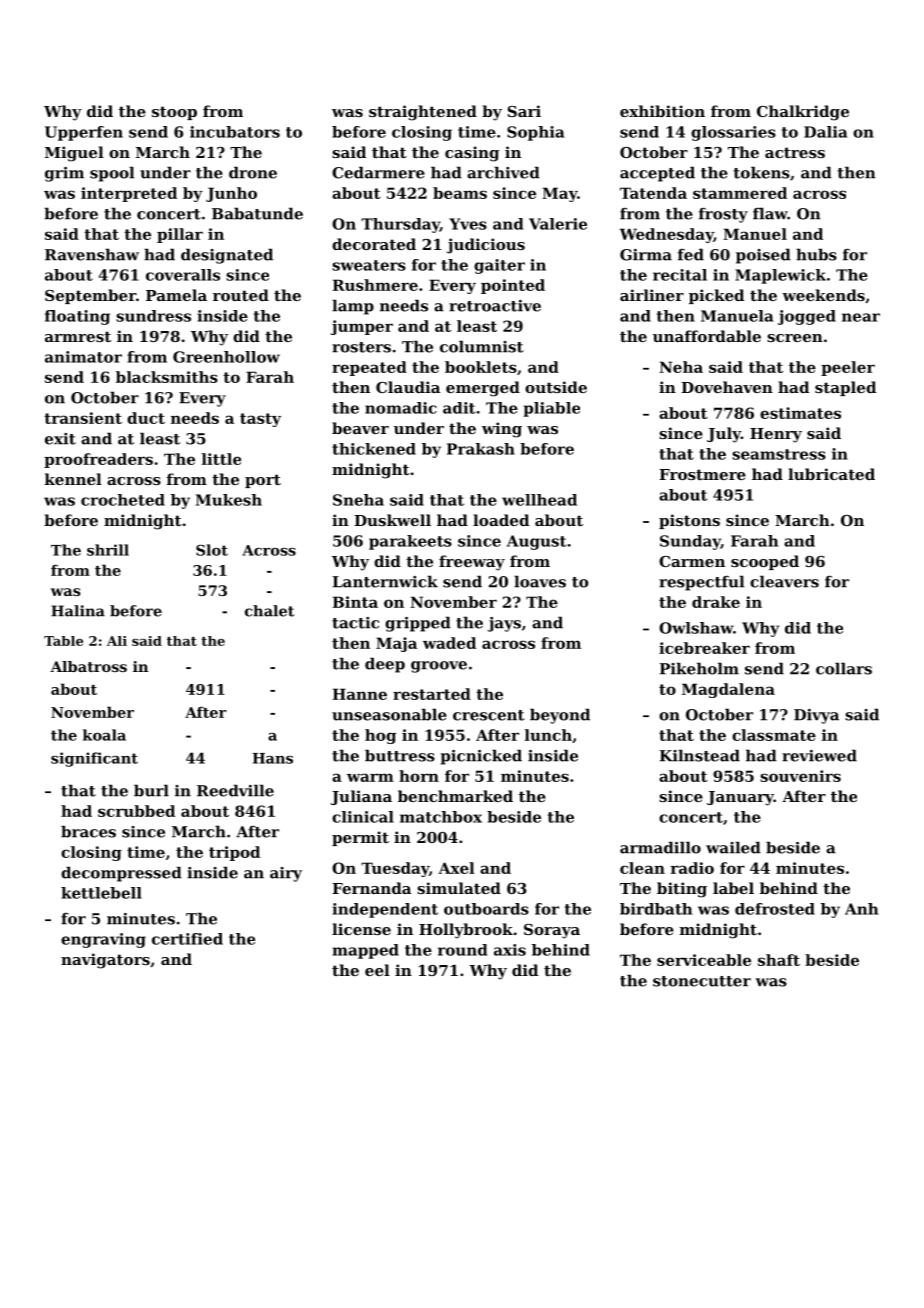  I want to click on wellhead, so click(539, 500).
